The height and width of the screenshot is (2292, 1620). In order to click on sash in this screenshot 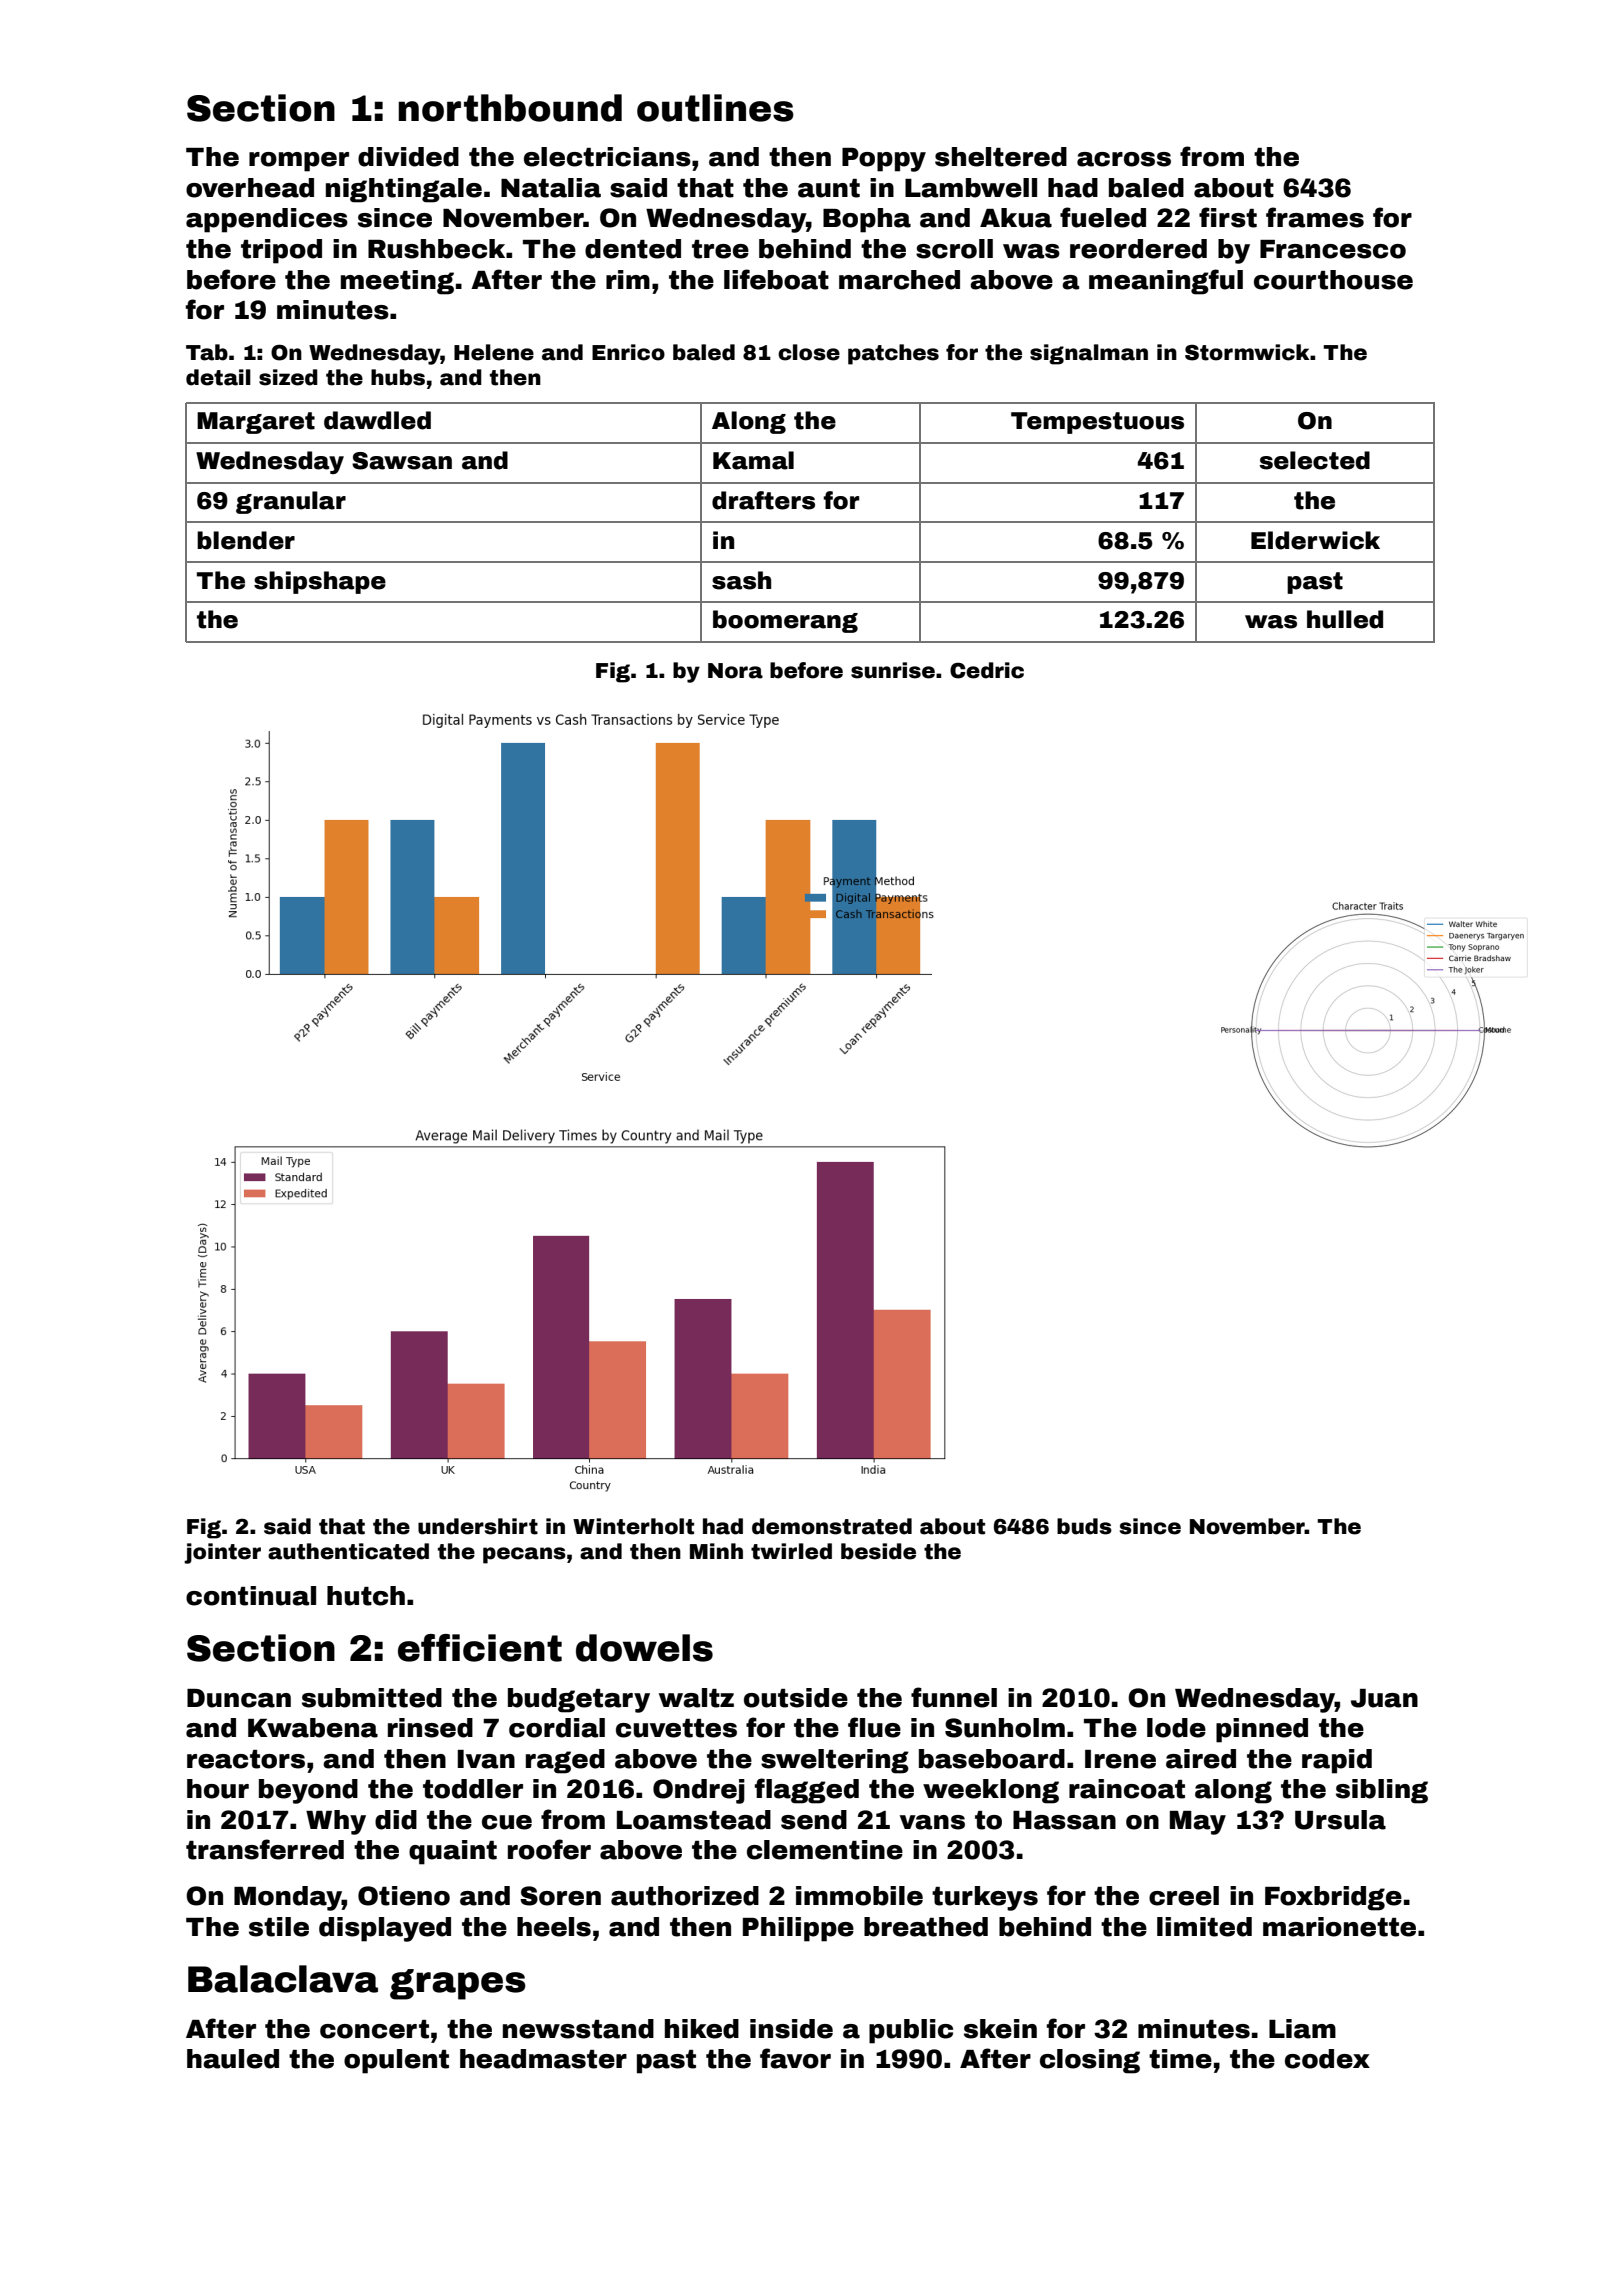, I will do `click(741, 580)`.
